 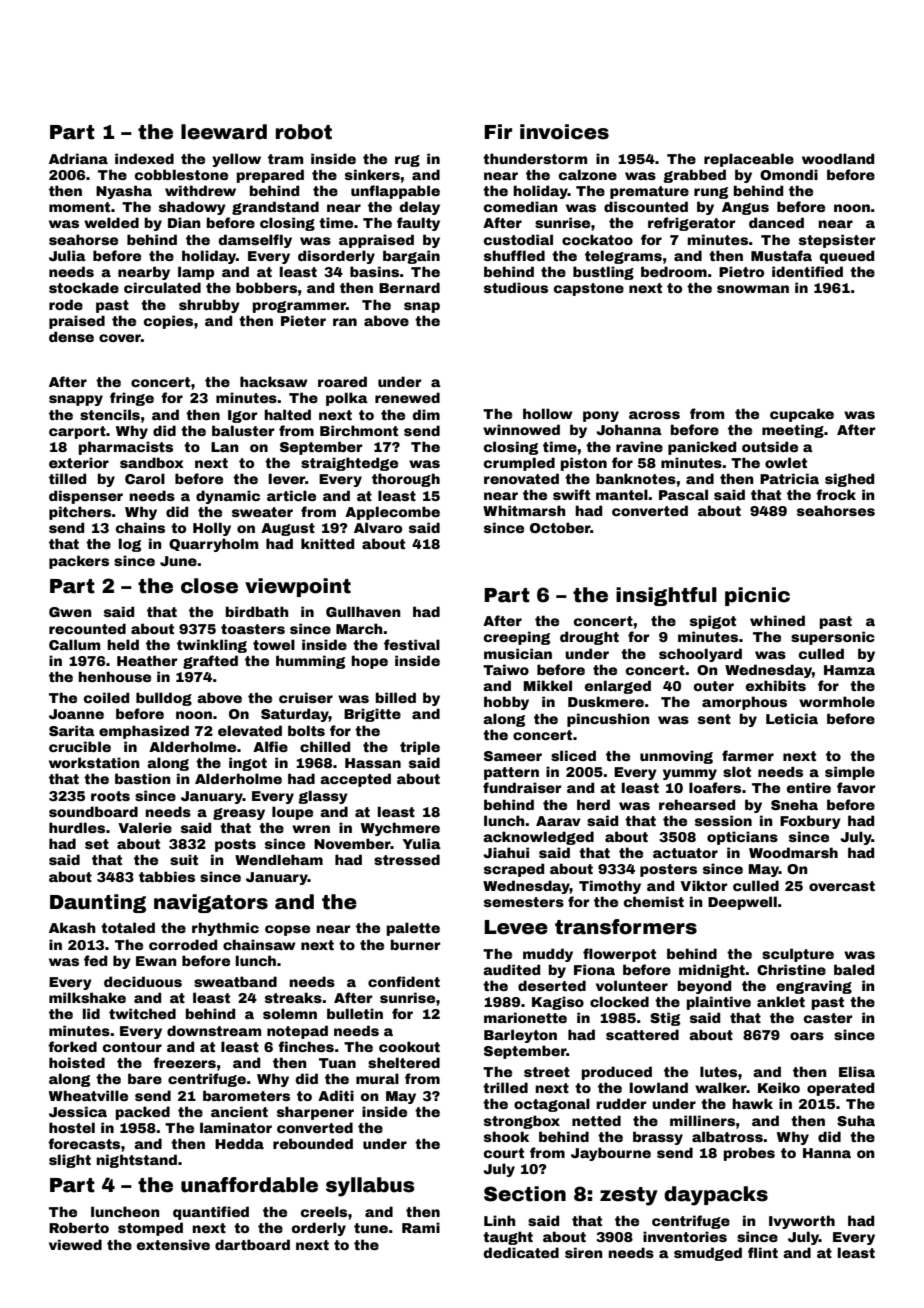 What do you see at coordinates (716, 1196) in the screenshot?
I see `daypacks` at bounding box center [716, 1196].
